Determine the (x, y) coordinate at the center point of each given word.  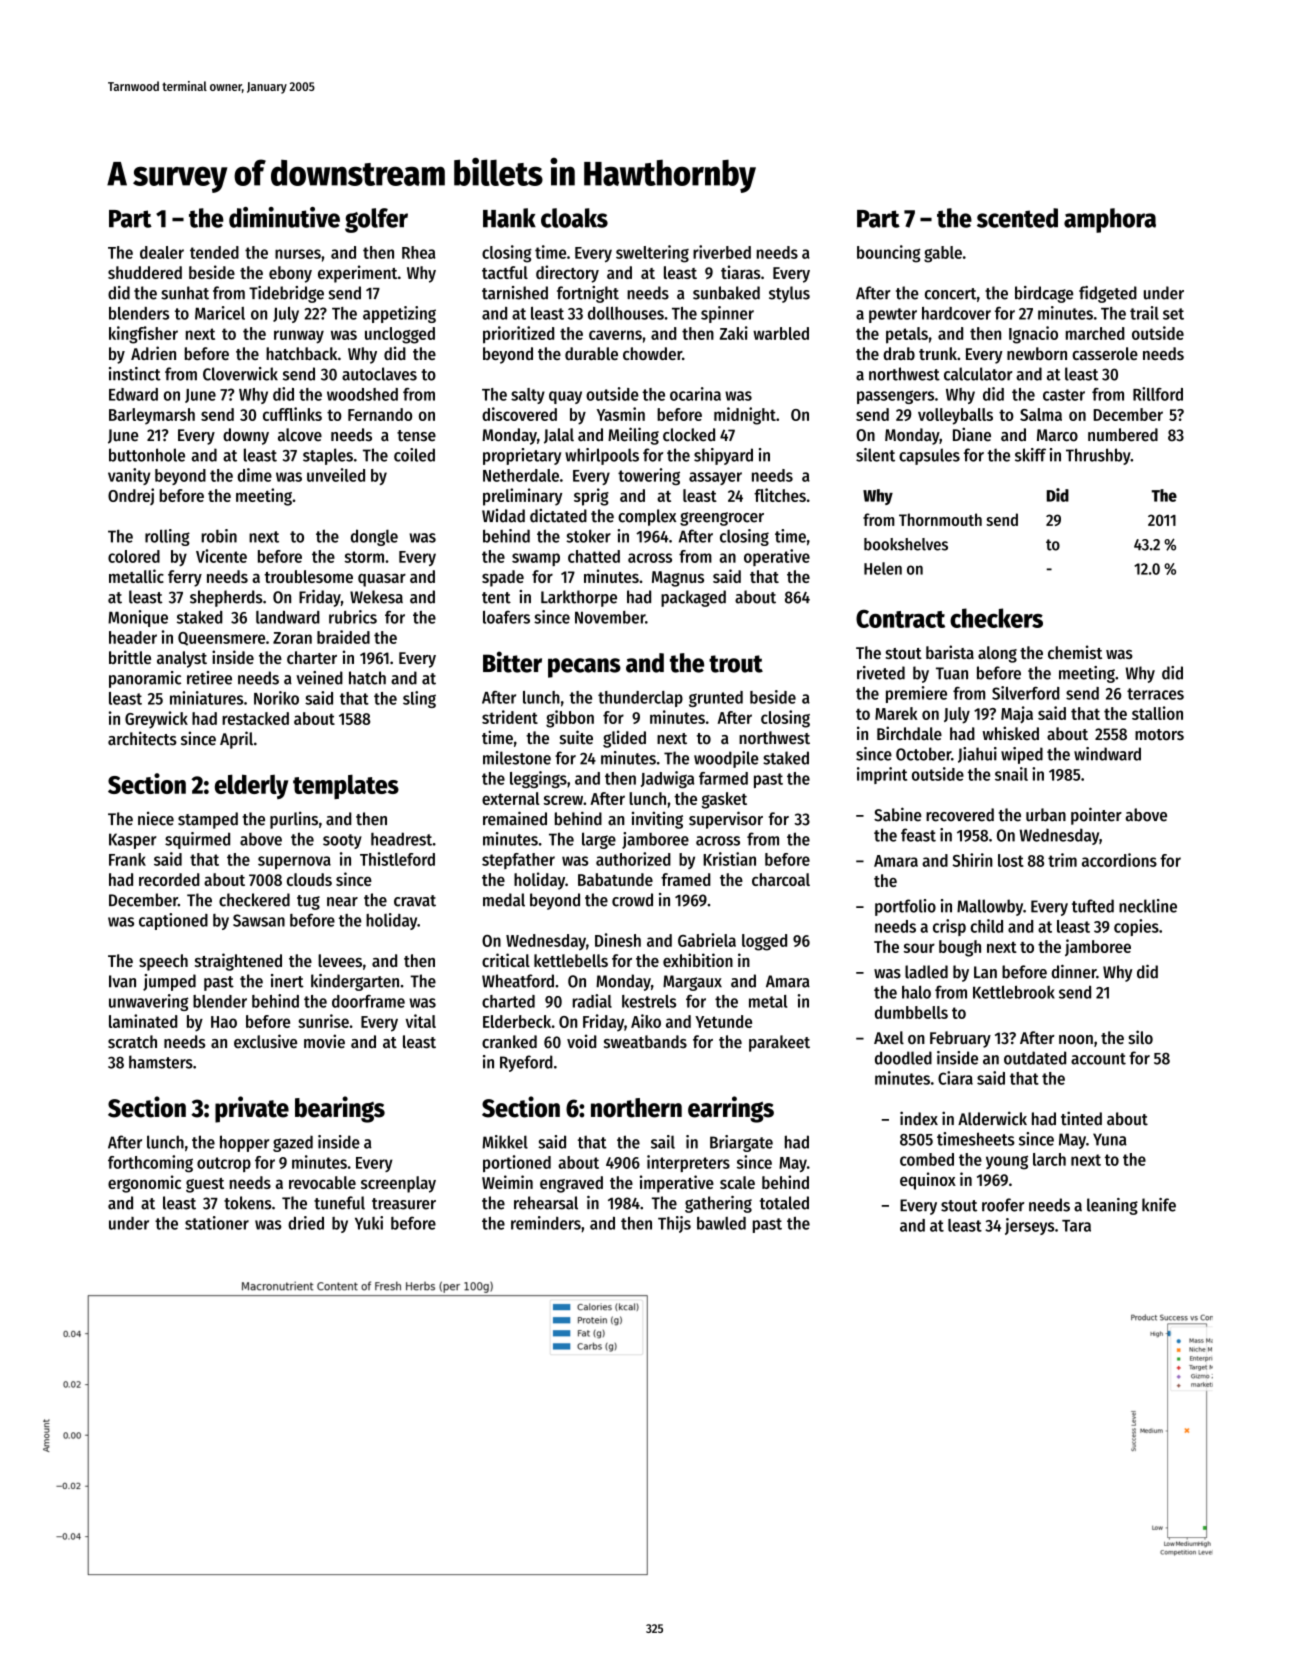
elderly (251, 786)
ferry (185, 578)
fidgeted (1108, 294)
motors (1159, 735)
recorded (169, 879)
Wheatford (518, 981)
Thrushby (1098, 456)
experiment (357, 274)
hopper (244, 1143)
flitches (780, 495)
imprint (882, 775)
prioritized (518, 335)
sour (919, 948)
